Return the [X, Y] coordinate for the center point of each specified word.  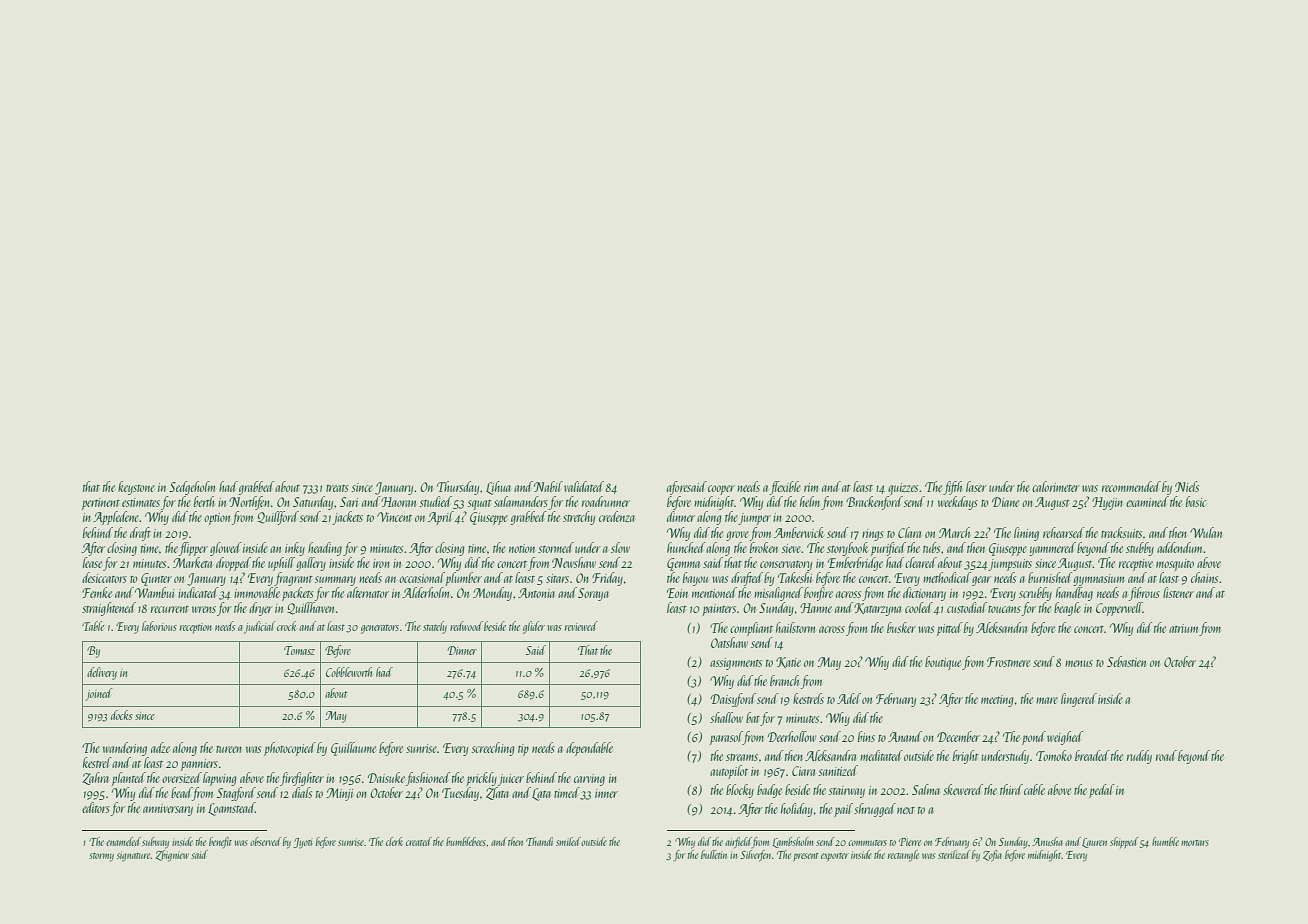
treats [337, 488]
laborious [159, 626]
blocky [740, 791]
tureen [229, 749]
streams [742, 757]
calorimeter [1056, 486]
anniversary [168, 810]
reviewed [581, 626]
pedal [1102, 791]
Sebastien [1126, 661]
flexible [785, 488]
